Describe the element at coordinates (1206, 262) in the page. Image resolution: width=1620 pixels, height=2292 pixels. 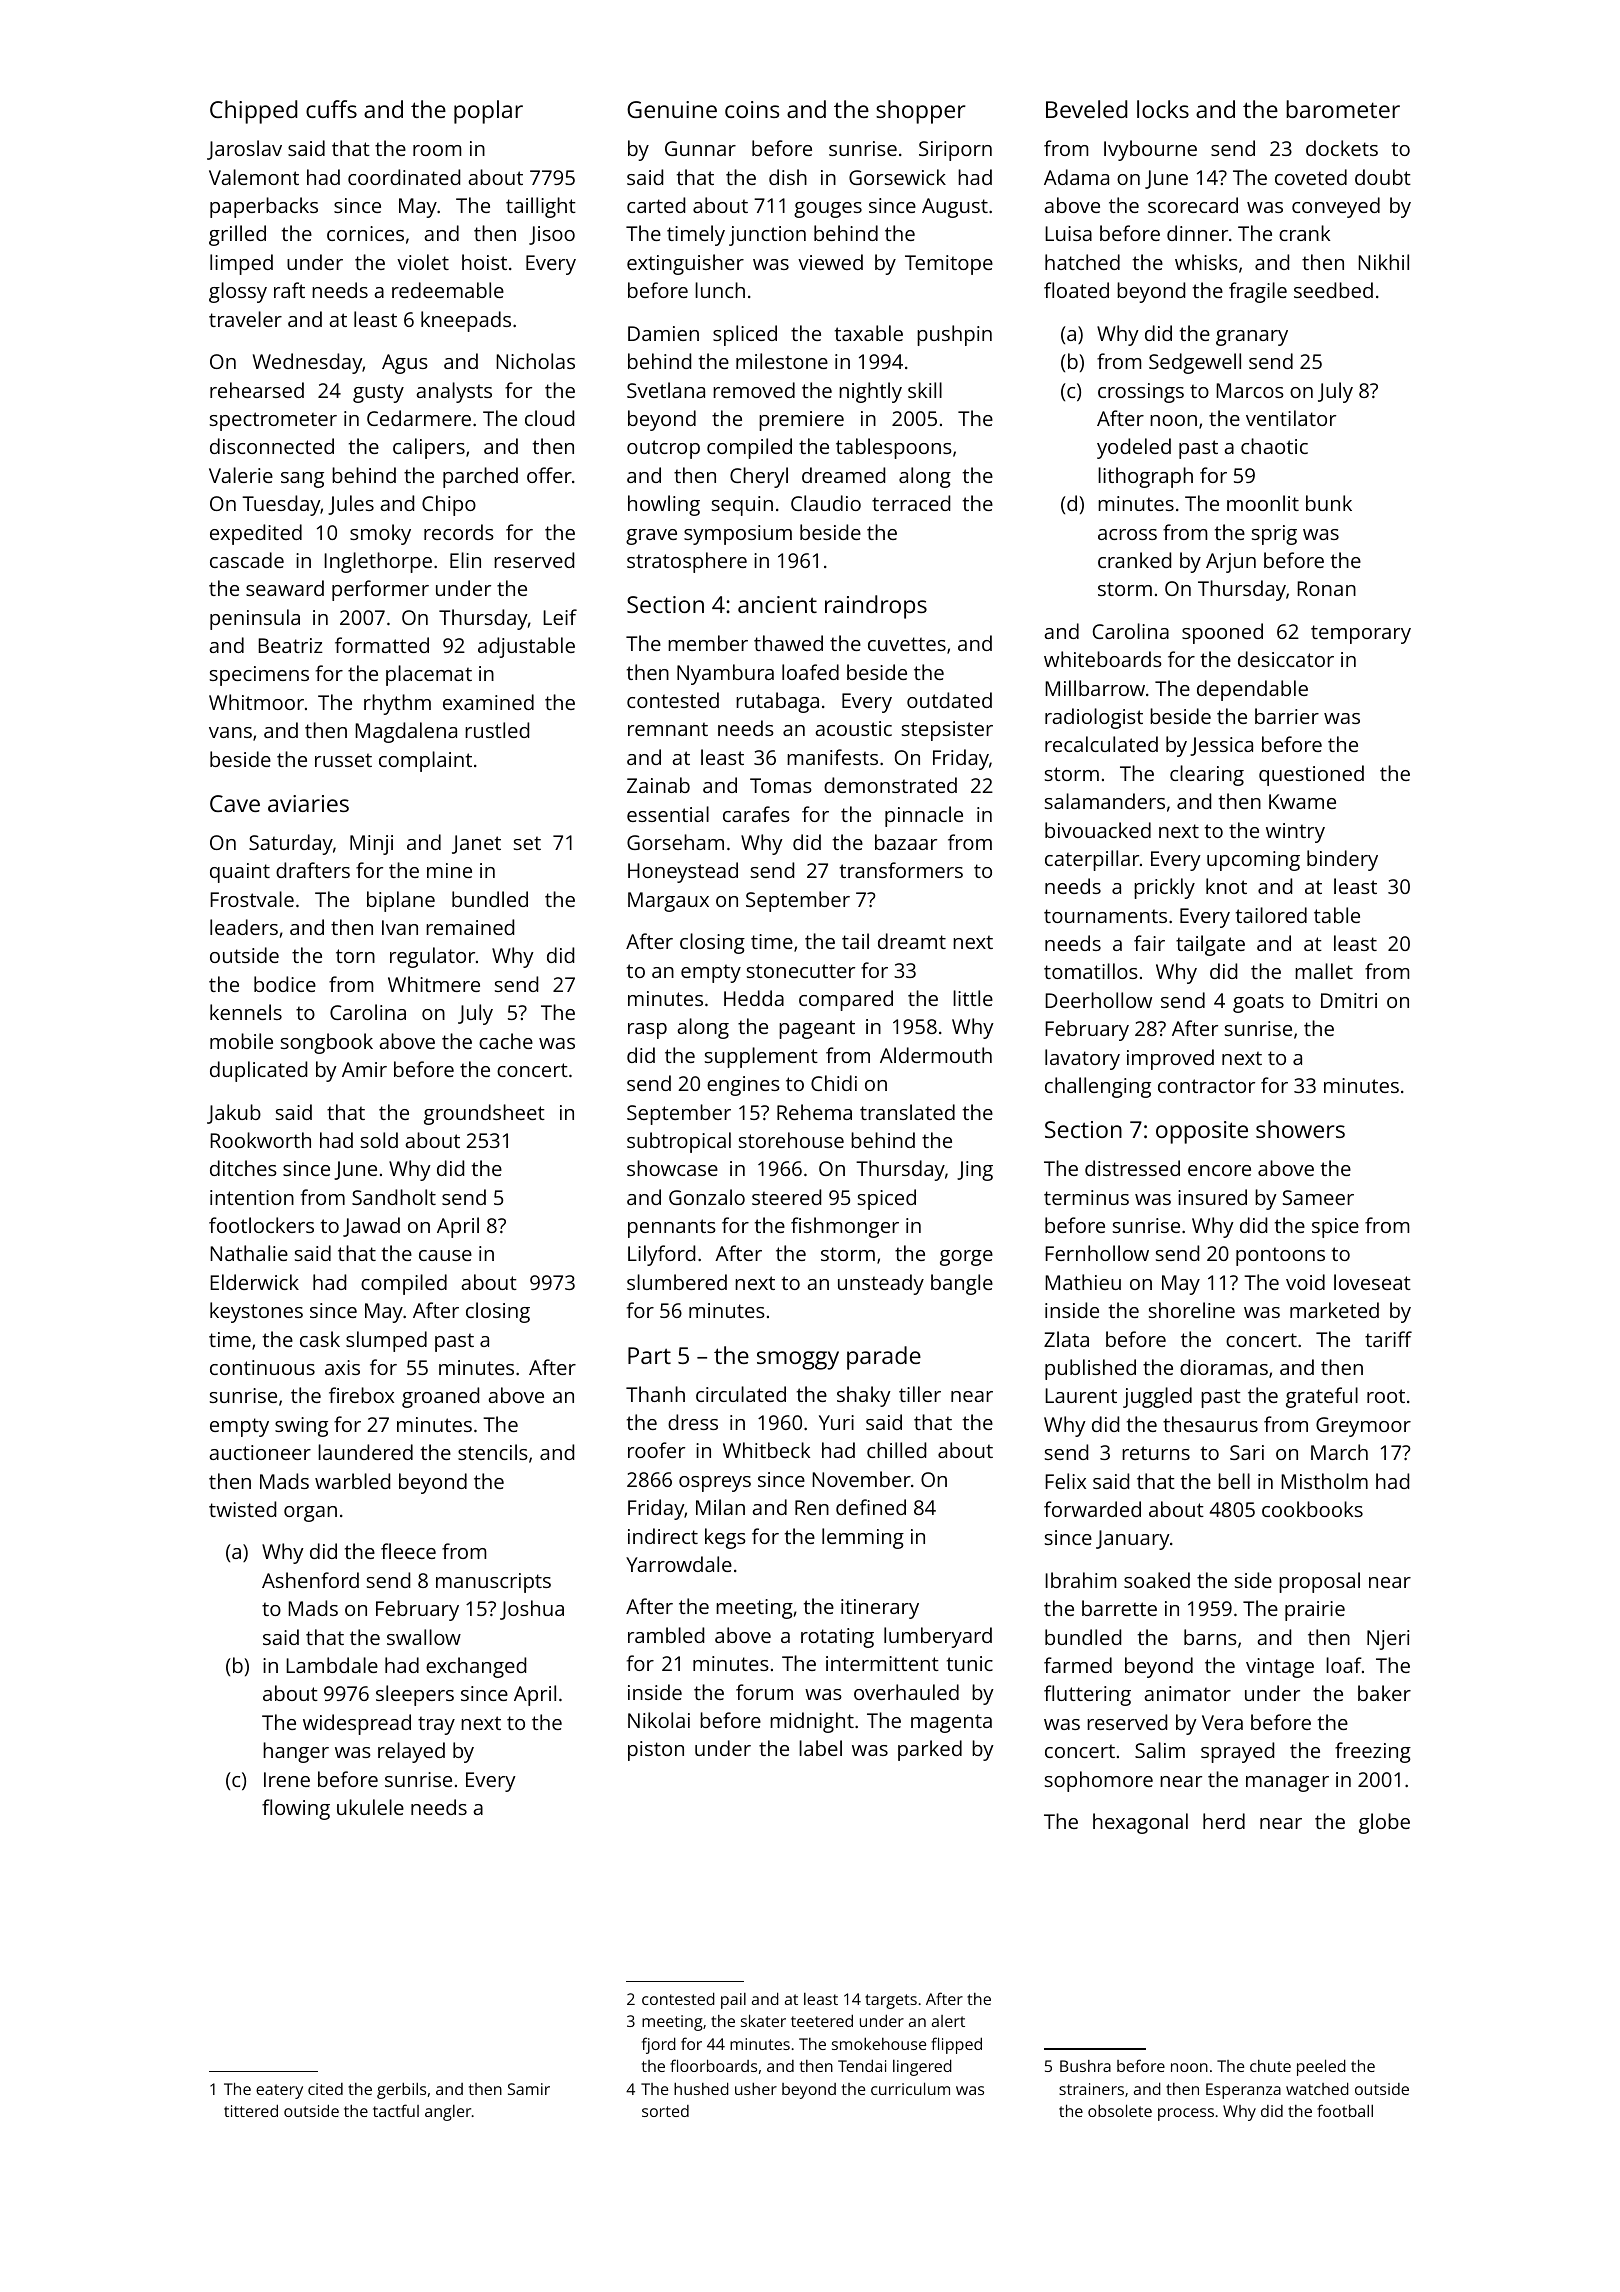
I see `whisks` at that location.
